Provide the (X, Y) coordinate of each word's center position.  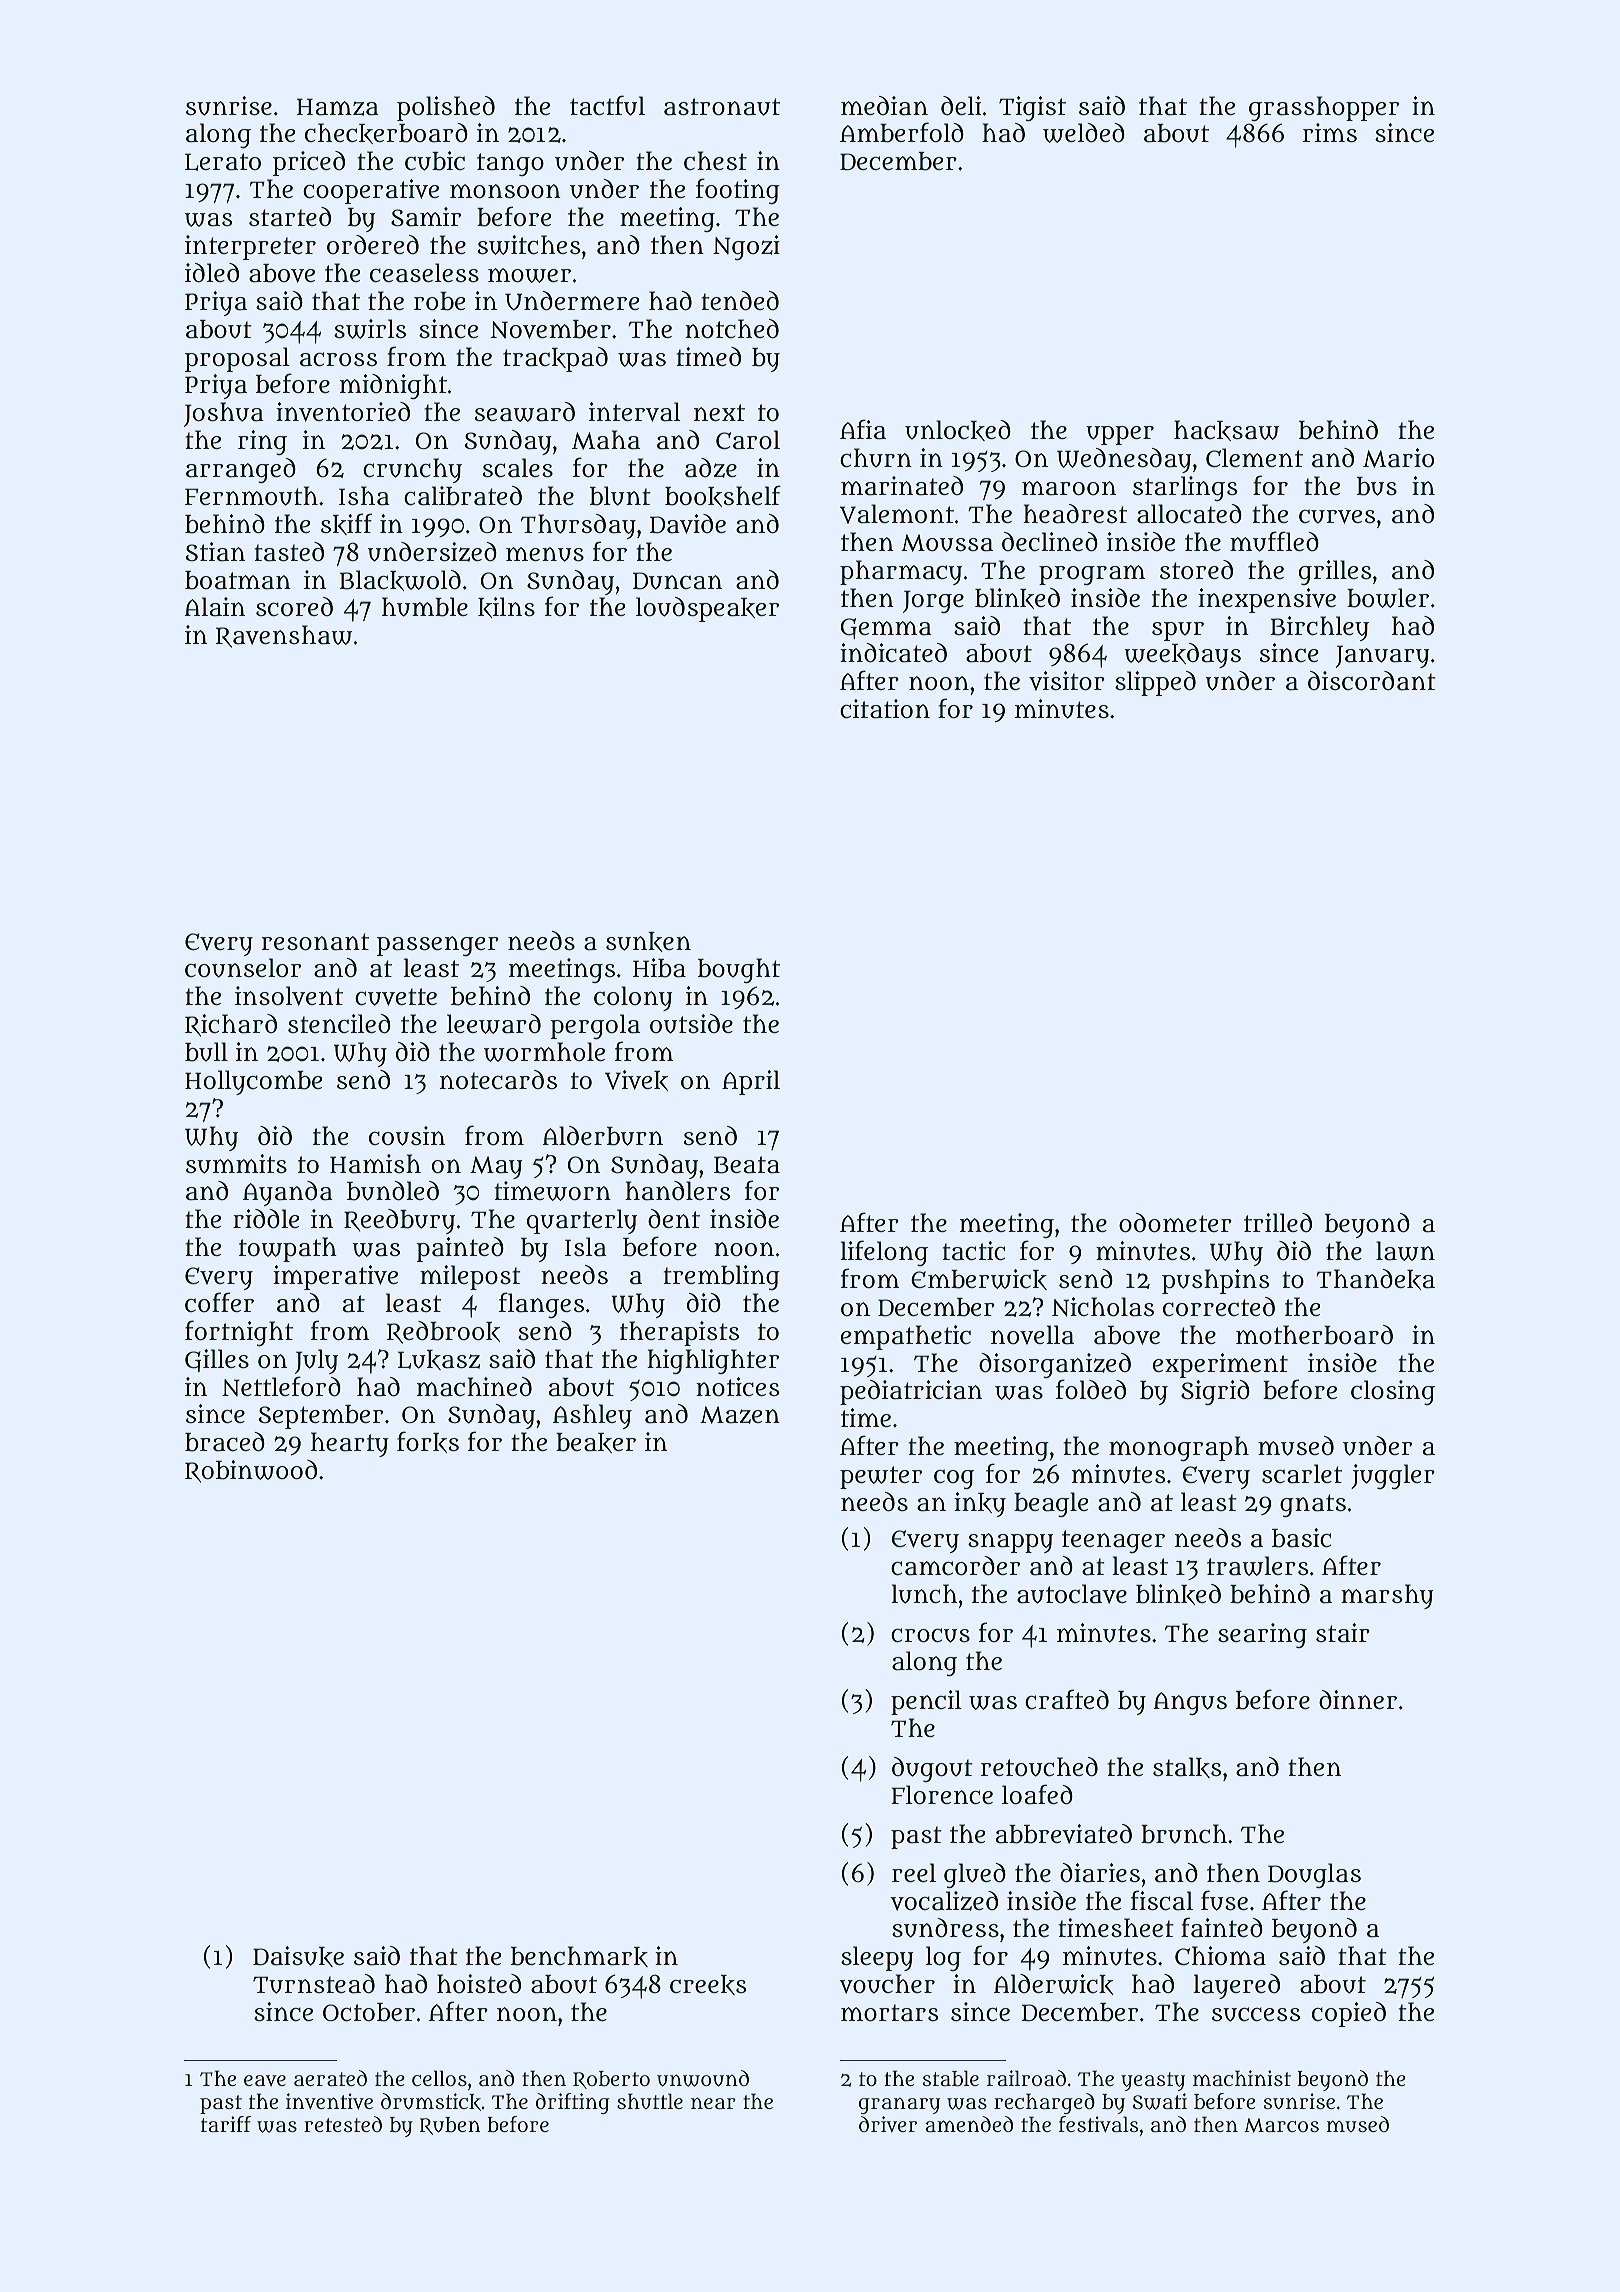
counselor (243, 968)
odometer (1175, 1222)
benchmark (579, 1956)
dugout (932, 1769)
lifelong (884, 1253)
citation (885, 709)
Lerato (223, 162)
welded (1084, 133)
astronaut (722, 107)
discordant (1372, 681)
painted (460, 1249)
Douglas (1314, 1875)
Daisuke (298, 1956)
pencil (926, 1702)
